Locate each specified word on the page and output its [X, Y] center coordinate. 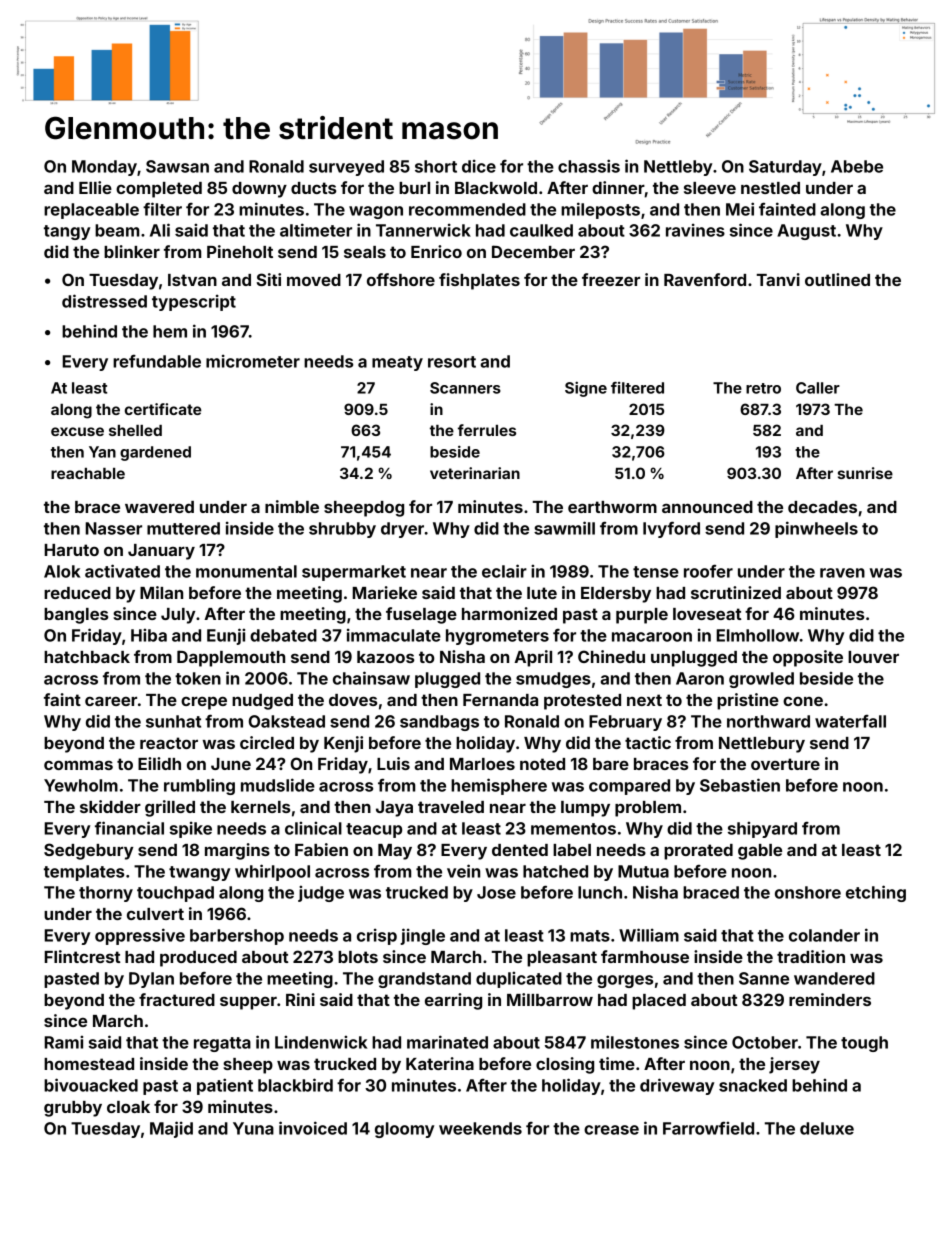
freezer [611, 279]
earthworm [612, 507]
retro [763, 388]
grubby [73, 1109]
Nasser [113, 528]
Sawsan [177, 166]
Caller [818, 388]
